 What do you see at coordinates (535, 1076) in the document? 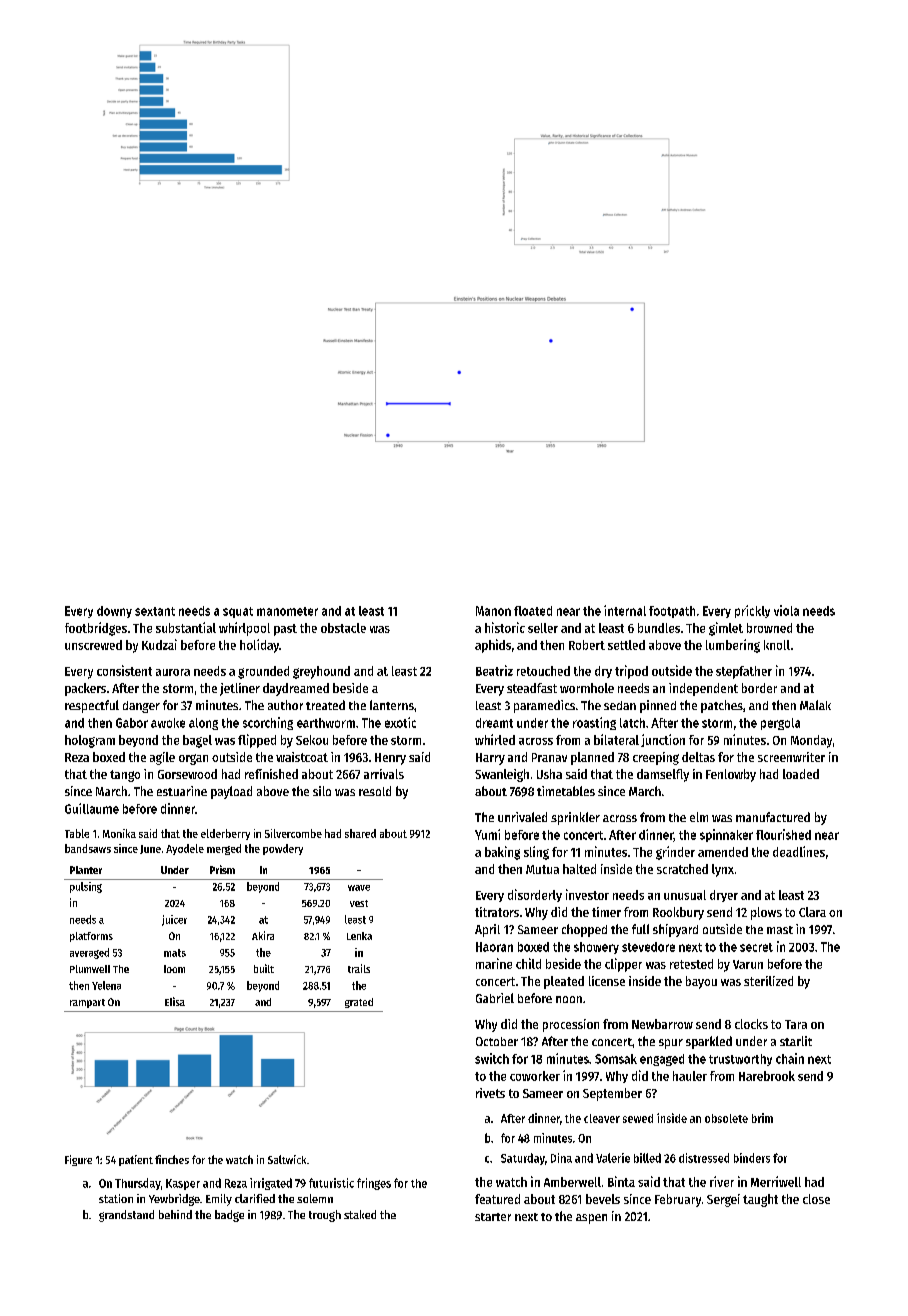
I see `coworker` at bounding box center [535, 1076].
